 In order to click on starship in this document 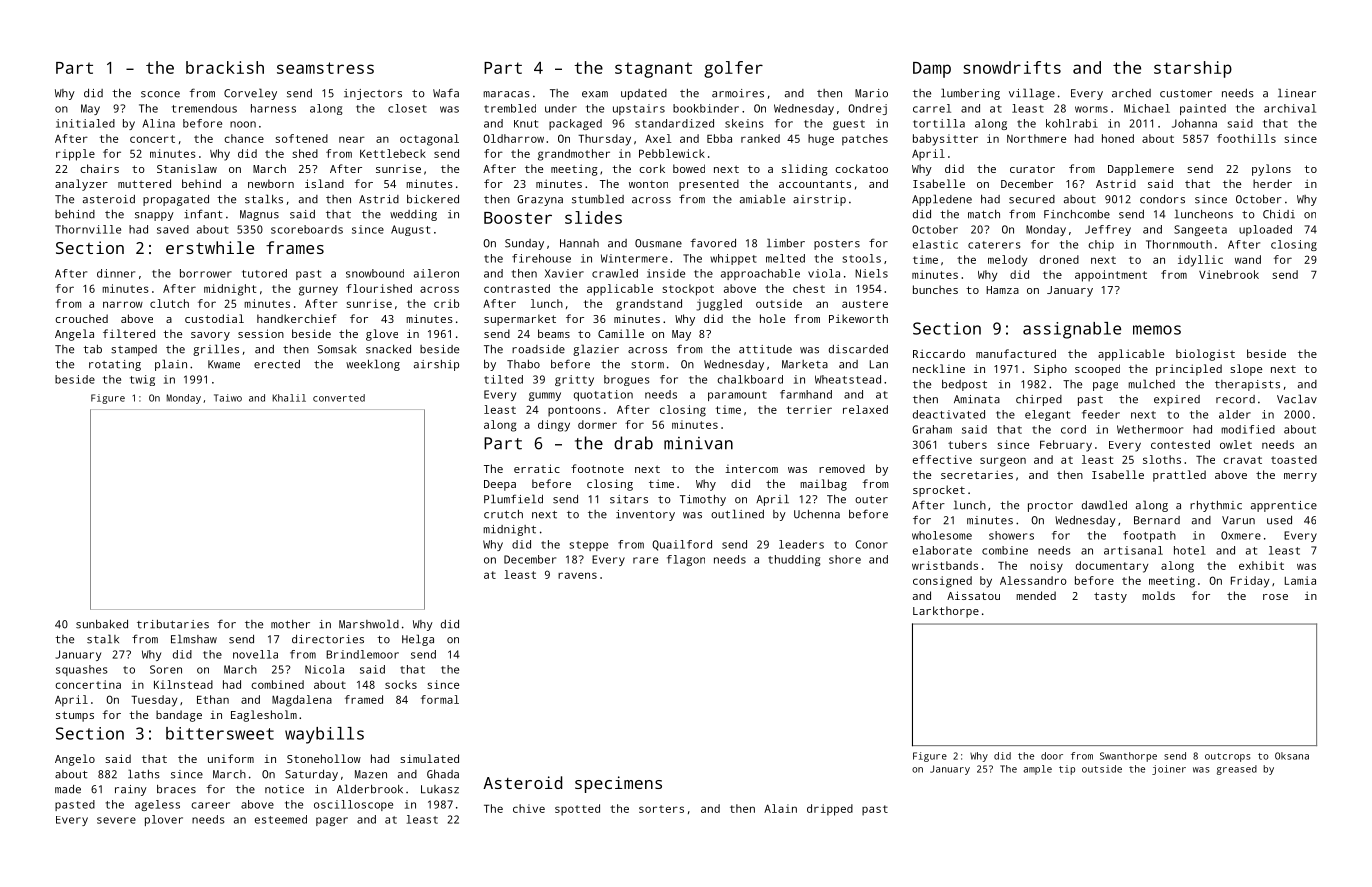, I will do `click(1193, 69)`.
